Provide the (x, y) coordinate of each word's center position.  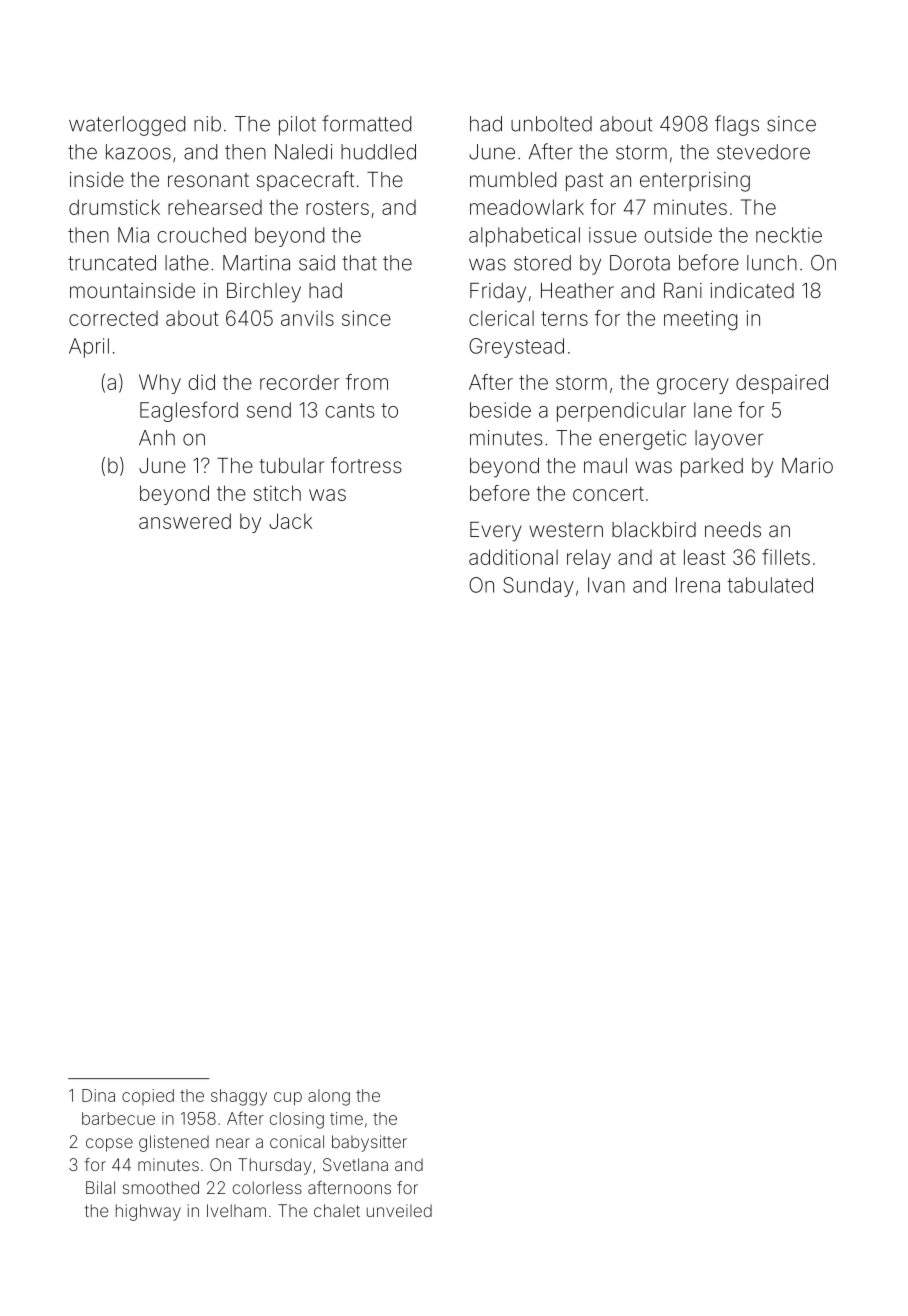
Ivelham (236, 1210)
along (329, 1097)
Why (160, 384)
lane (713, 410)
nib (207, 124)
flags (737, 125)
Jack (290, 521)
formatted (366, 123)
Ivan (606, 585)
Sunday (538, 587)
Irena (698, 585)
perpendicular (621, 412)
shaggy (239, 1097)
